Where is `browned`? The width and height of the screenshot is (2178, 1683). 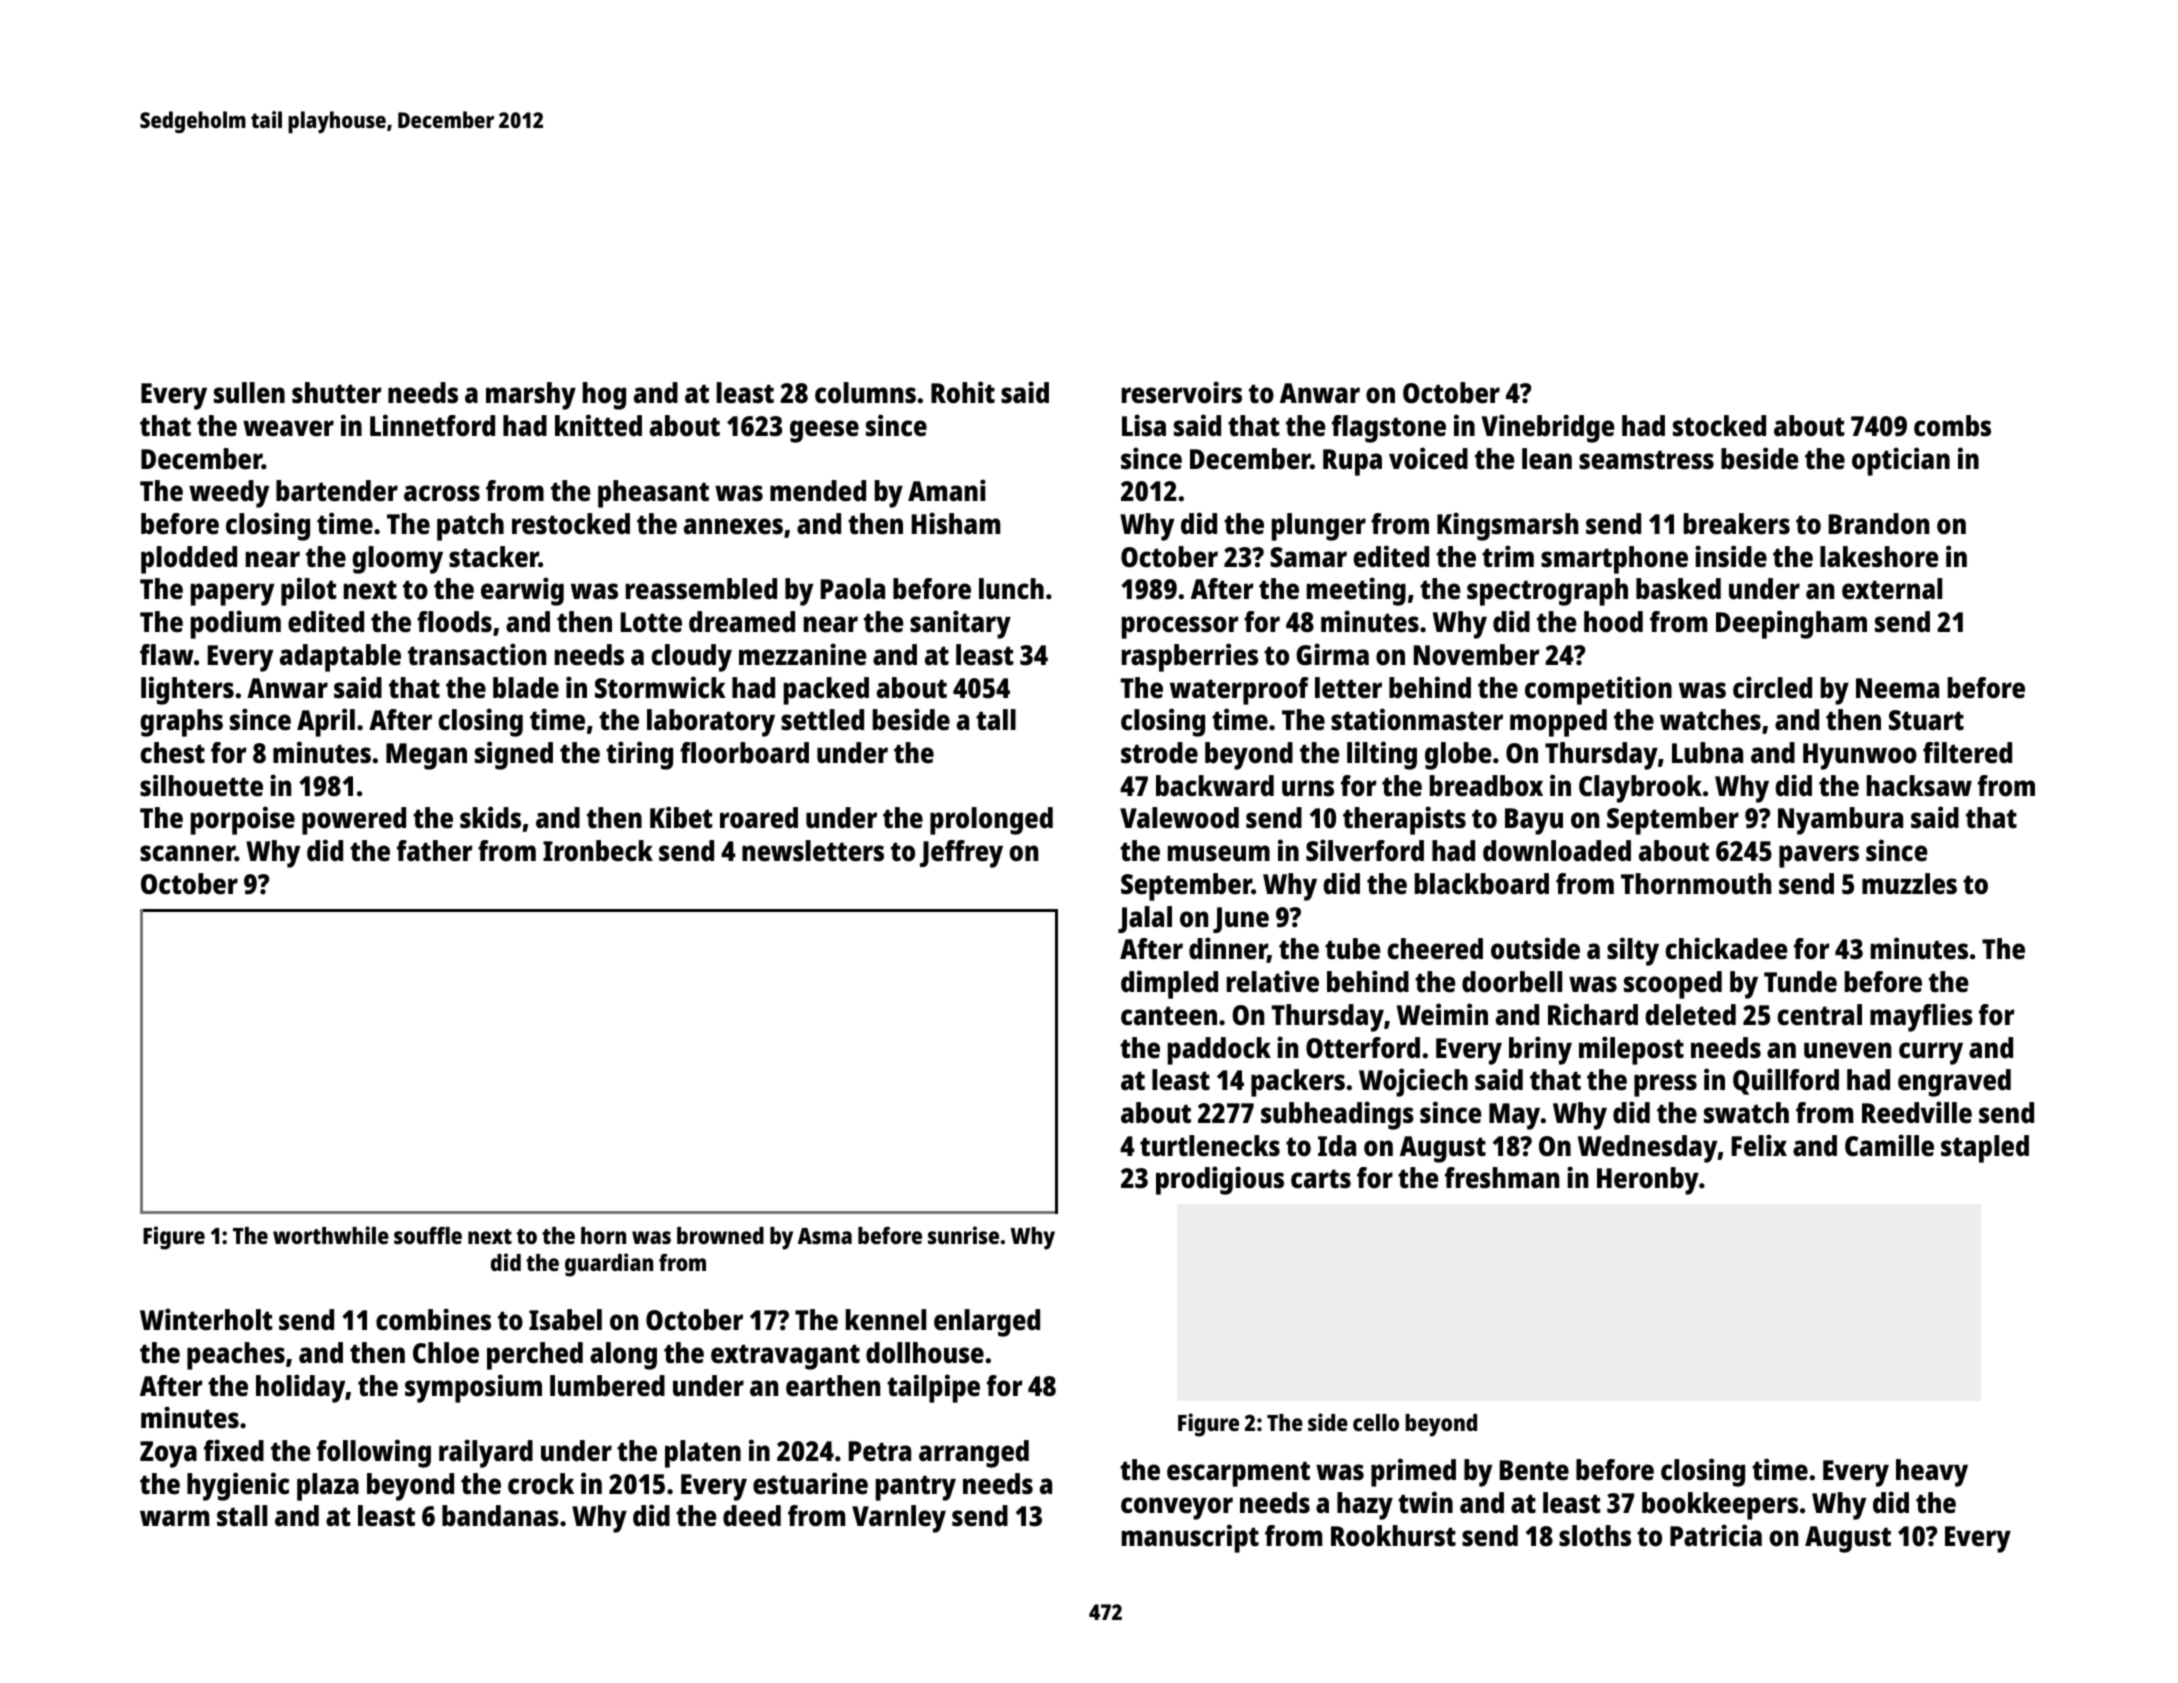
browned is located at coordinates (720, 1235).
